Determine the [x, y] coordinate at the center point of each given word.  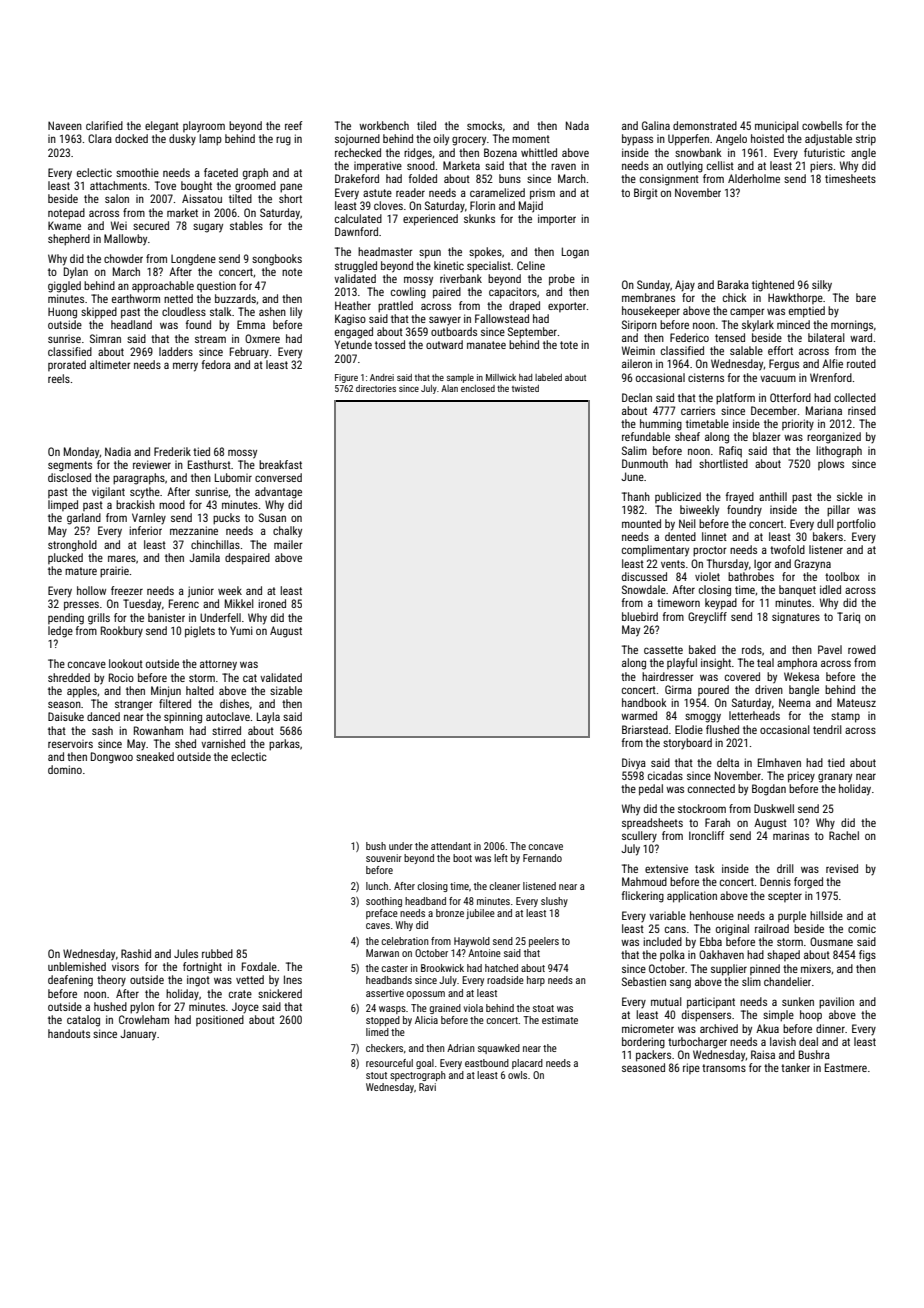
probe [562, 280]
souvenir [384, 858]
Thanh [636, 496]
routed [861, 363]
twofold [787, 549]
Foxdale [259, 966]
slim [751, 981]
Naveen [65, 125]
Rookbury [122, 631]
